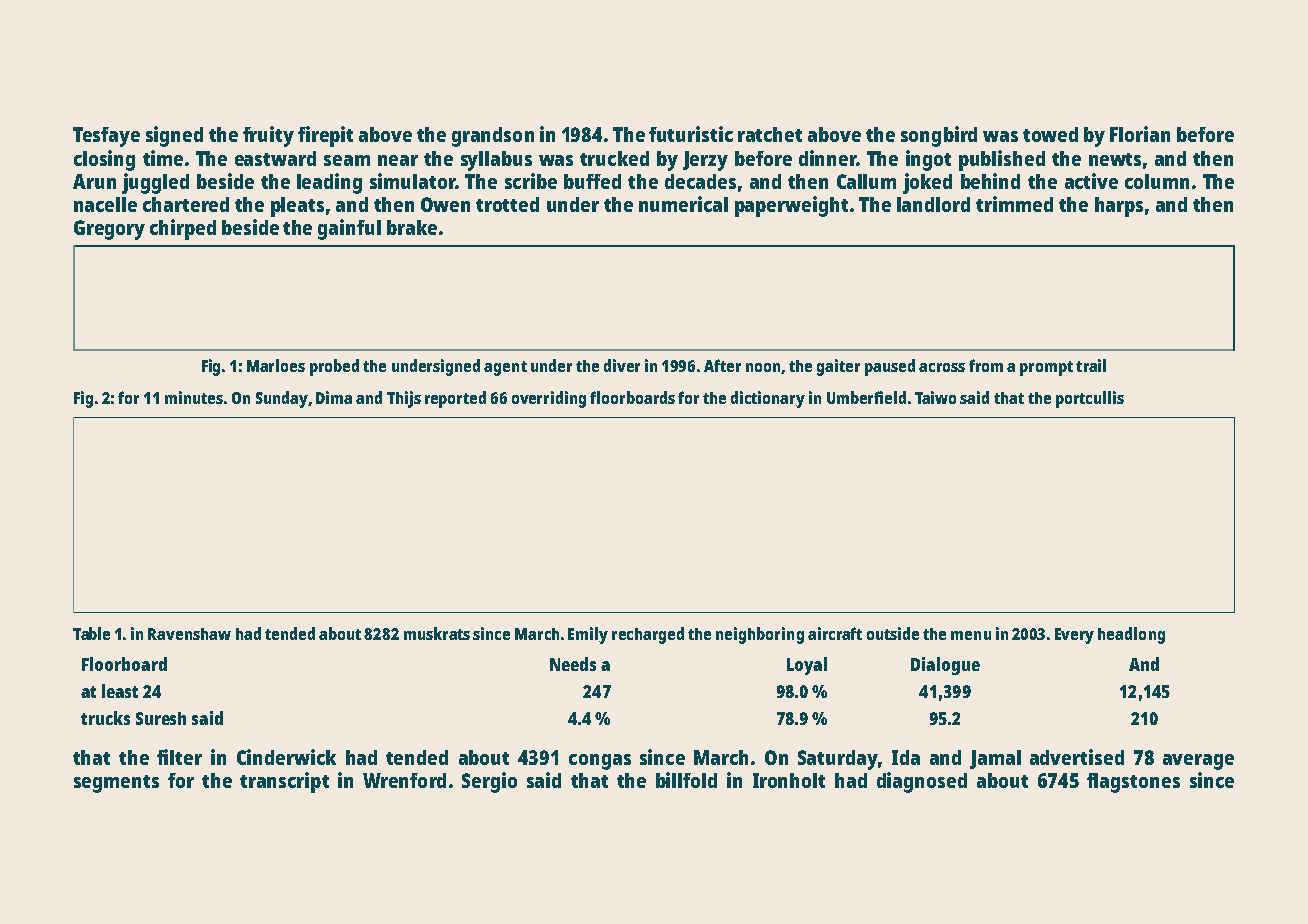 The height and width of the page is (924, 1308). I want to click on headlong, so click(1131, 635).
